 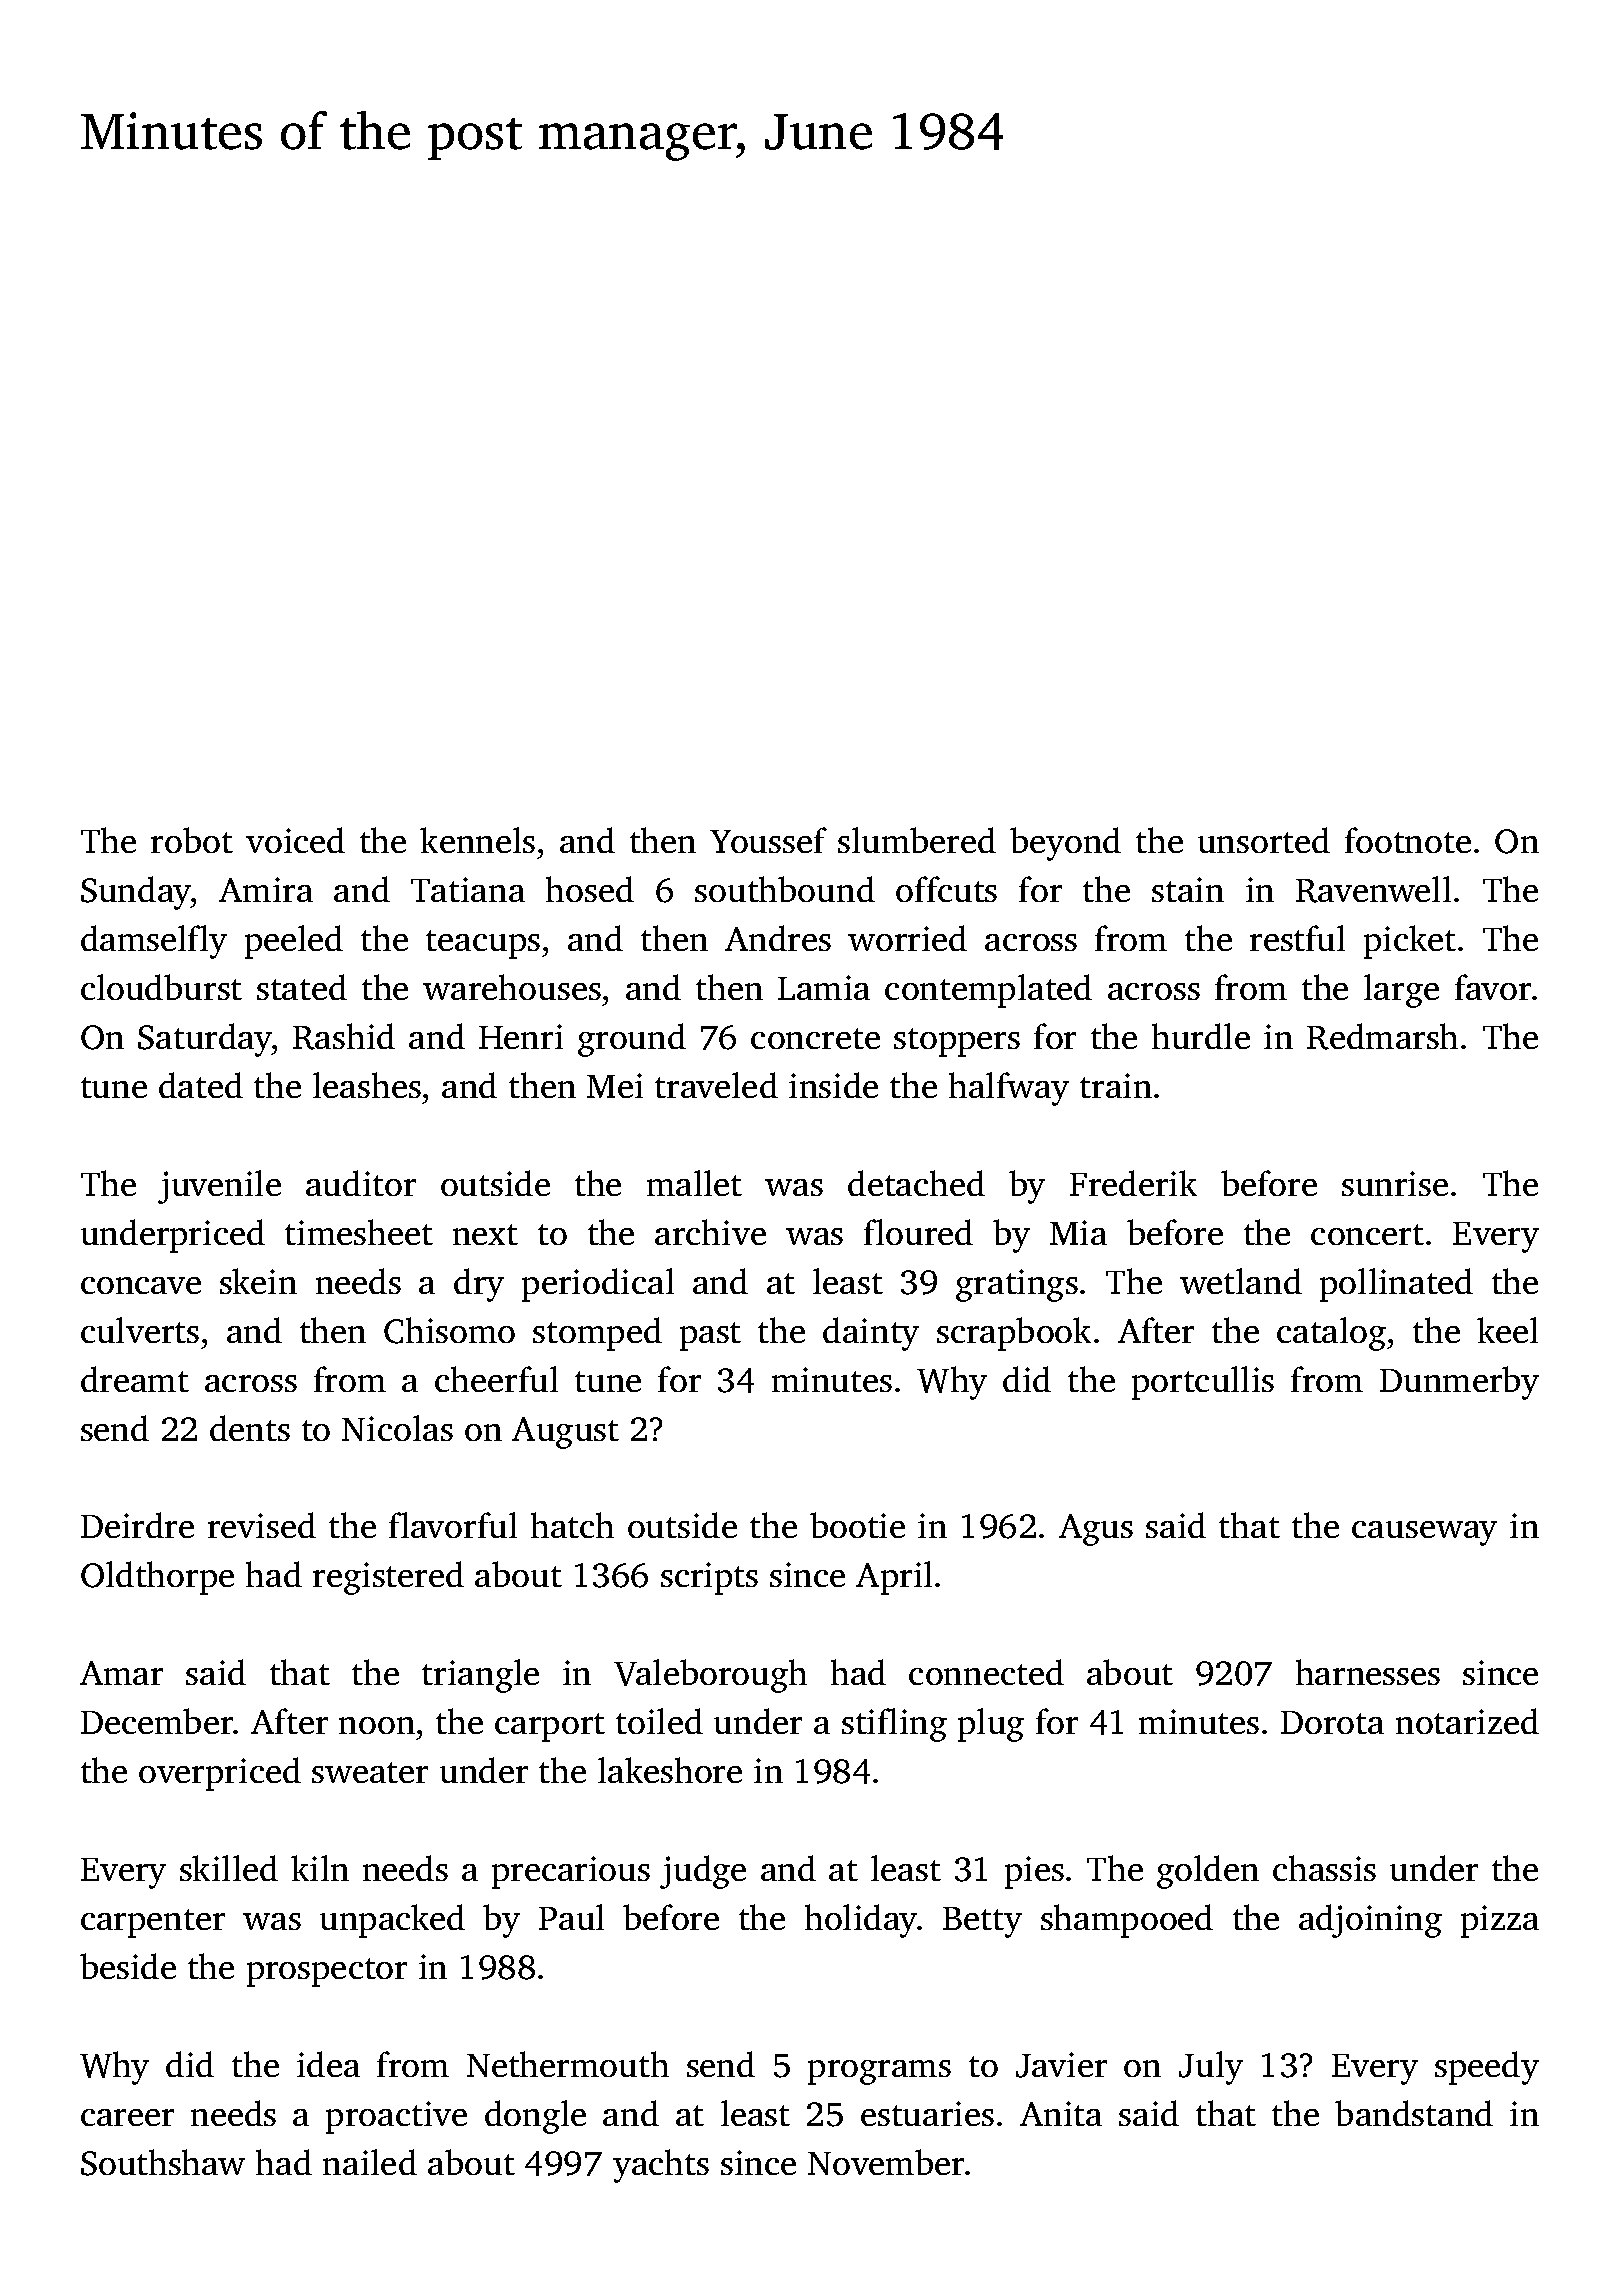 What do you see at coordinates (871, 1334) in the page?
I see `dainty` at bounding box center [871, 1334].
